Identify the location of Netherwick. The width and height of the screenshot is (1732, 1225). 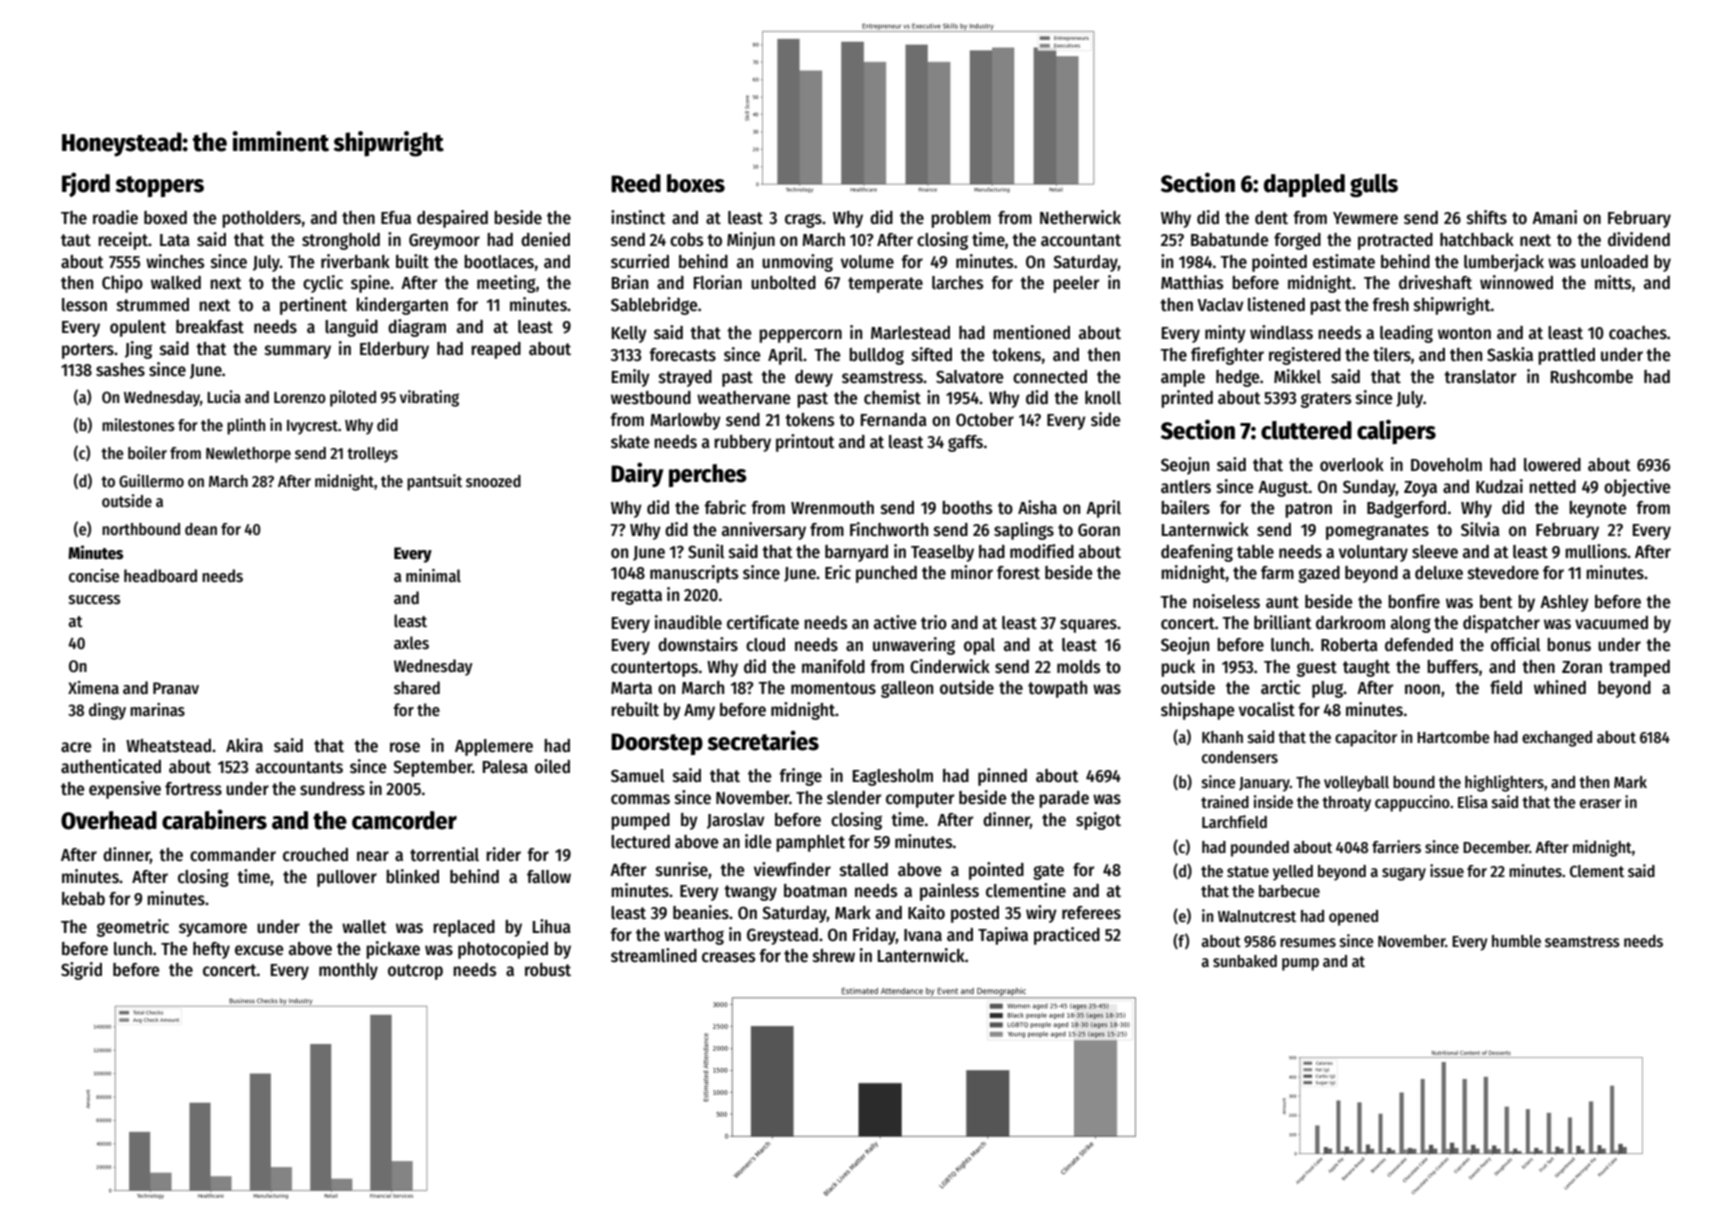
(1080, 217).
